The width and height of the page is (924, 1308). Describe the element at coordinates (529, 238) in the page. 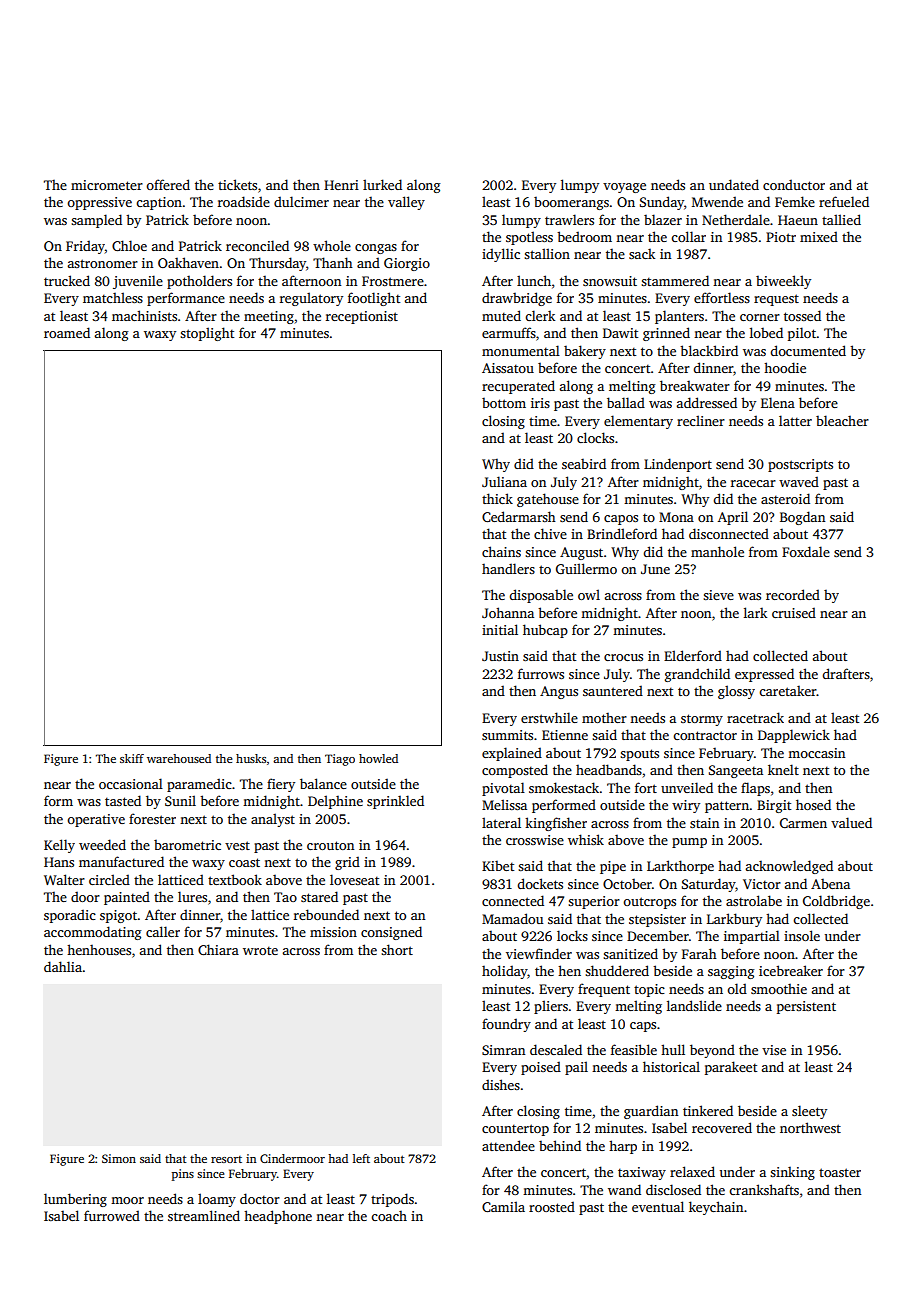

I see `spotless` at that location.
